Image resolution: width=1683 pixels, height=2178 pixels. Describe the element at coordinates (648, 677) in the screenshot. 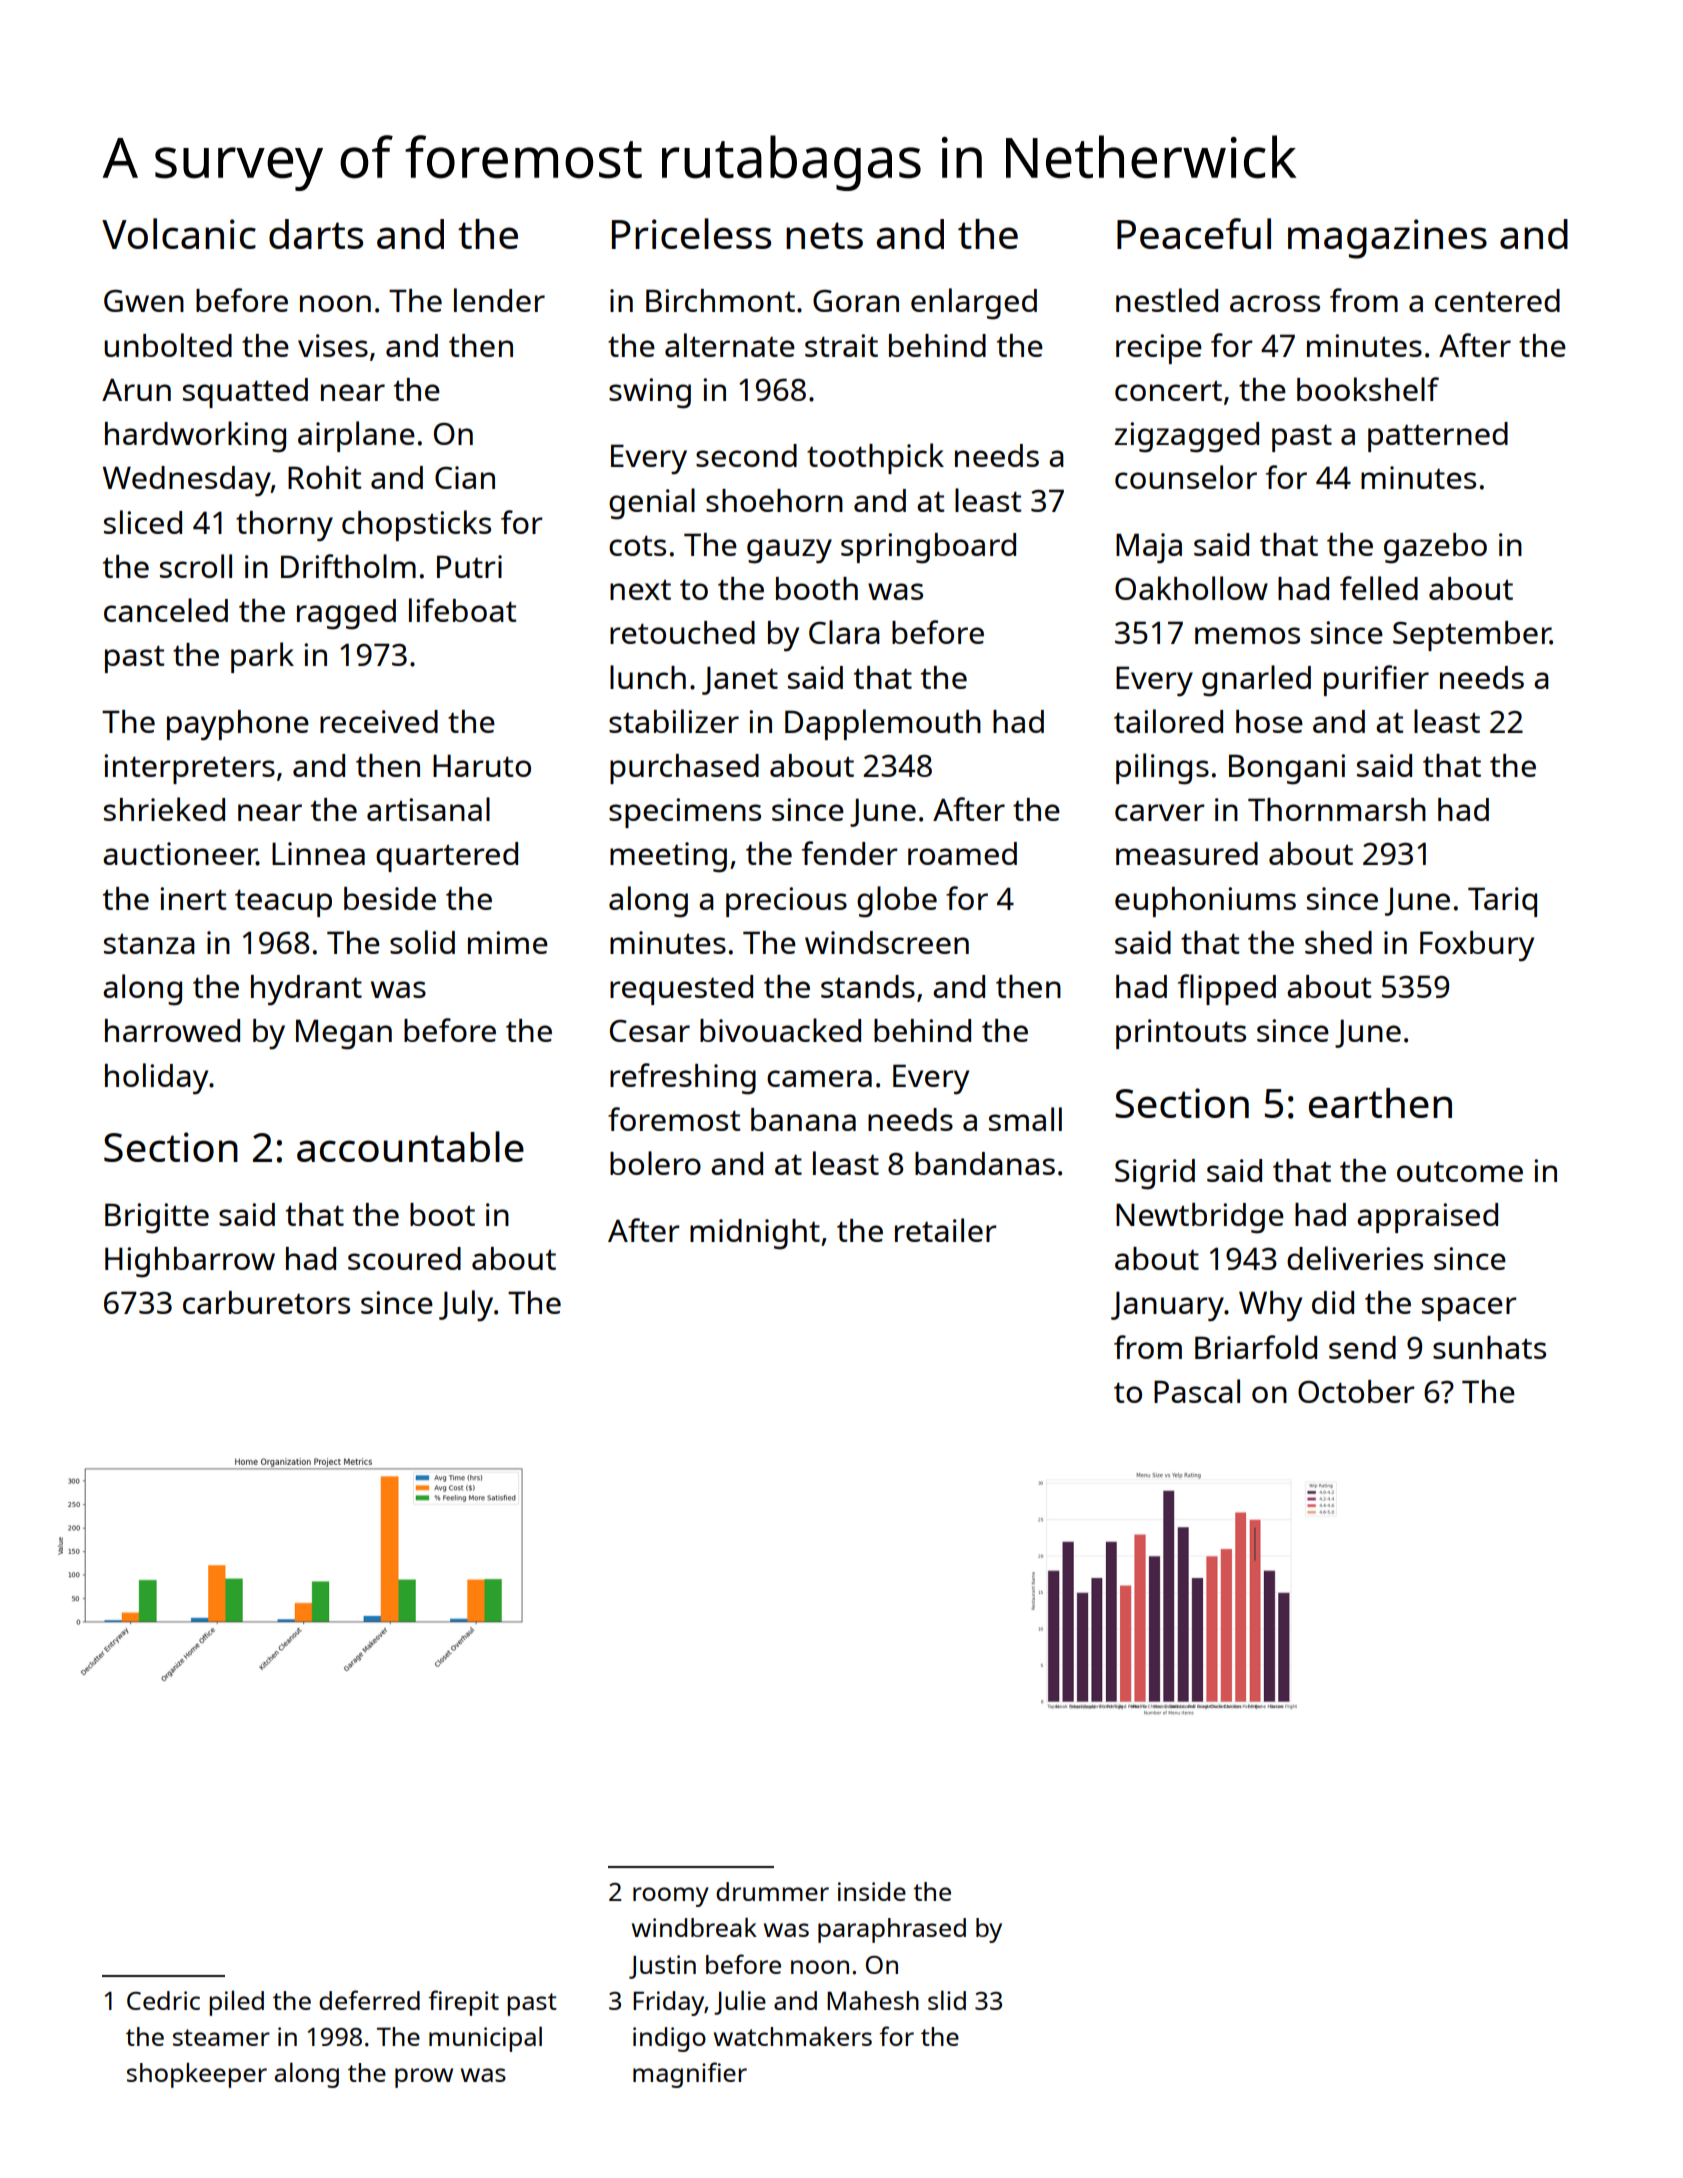

I see `lunch` at that location.
